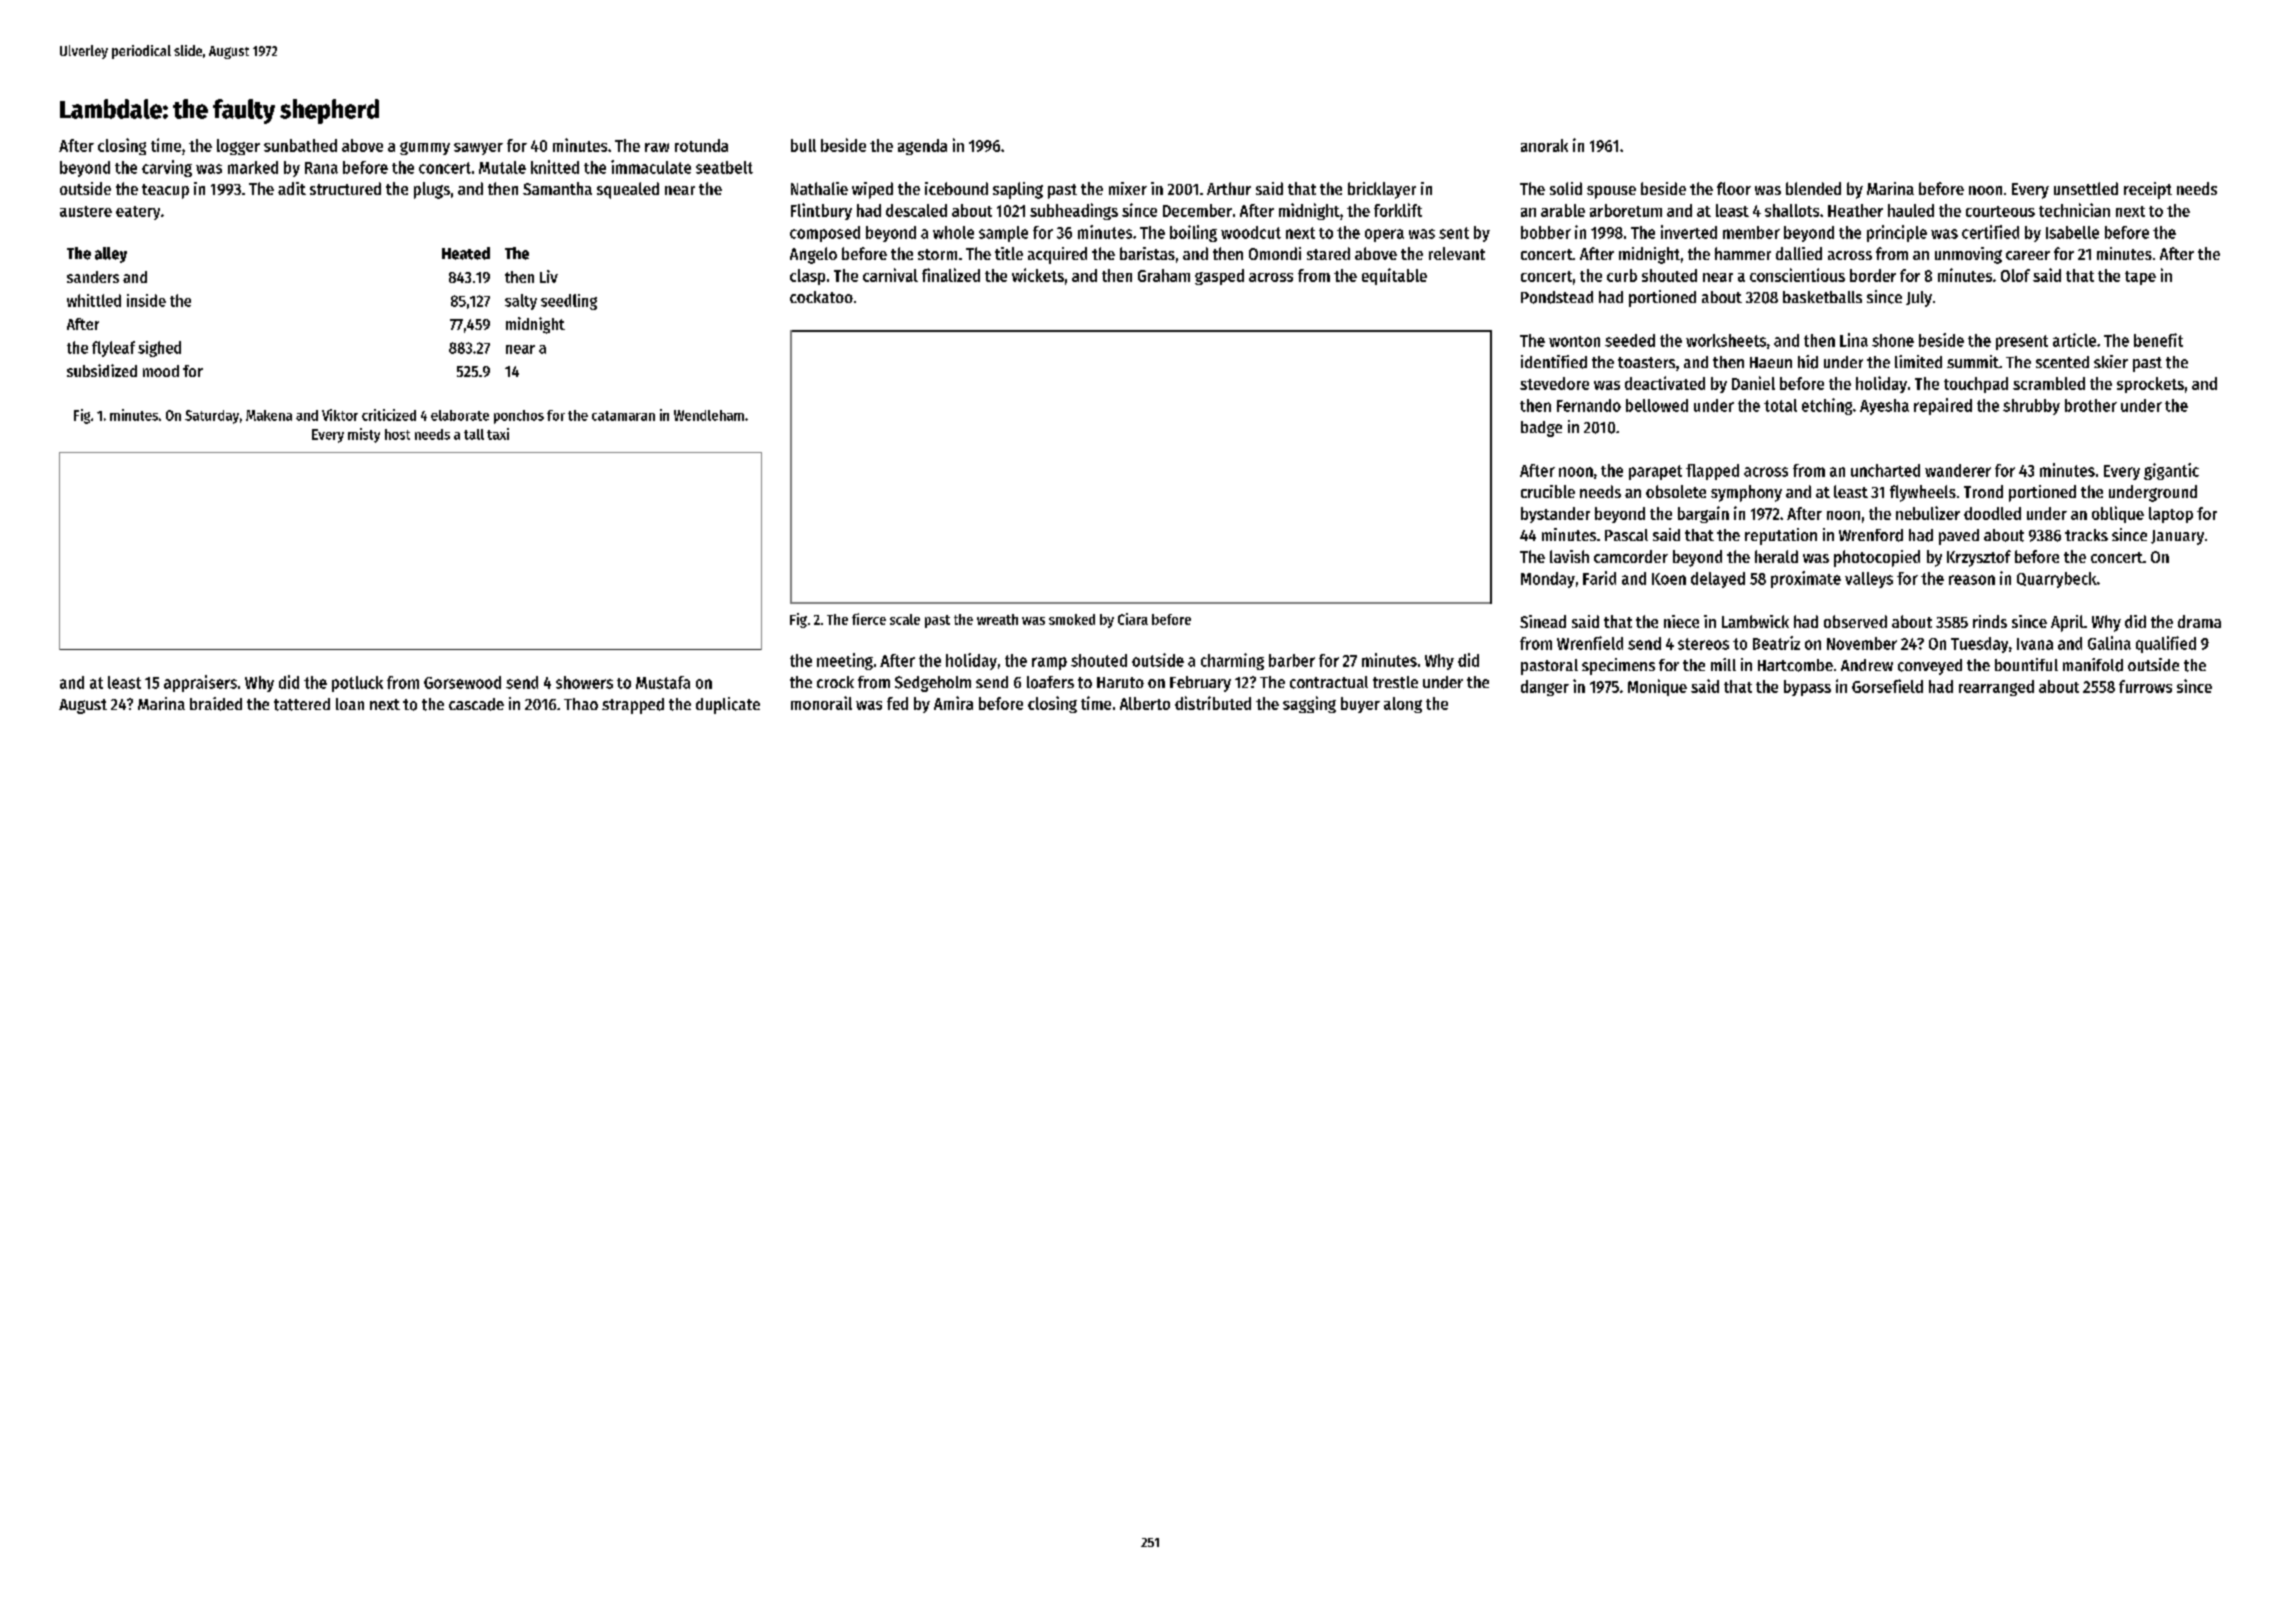 This document has width=2282, height=1614. Describe the element at coordinates (2140, 278) in the document. I see `tape` at that location.
